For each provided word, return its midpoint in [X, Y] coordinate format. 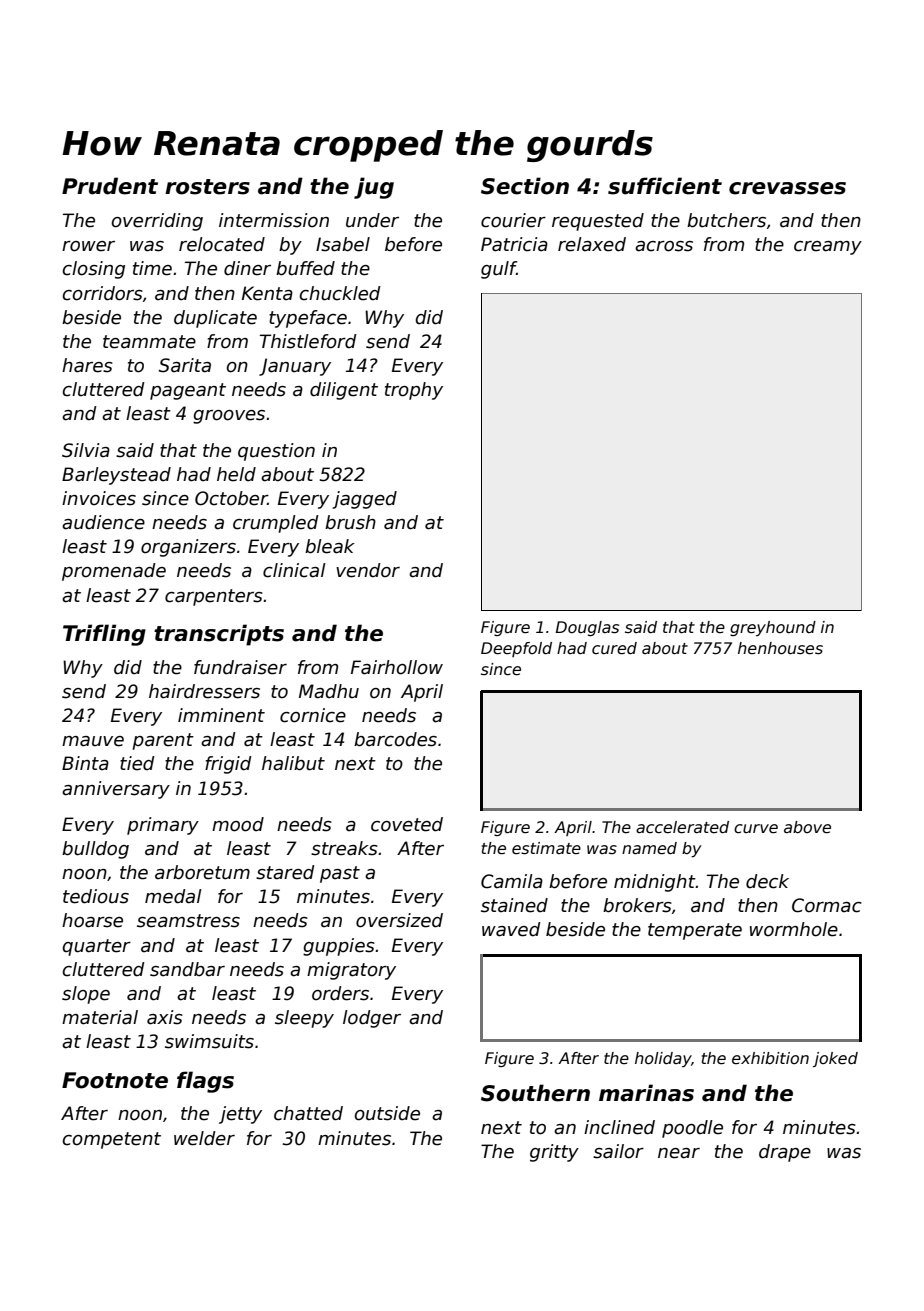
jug [374, 188]
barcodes [395, 739]
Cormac [827, 905]
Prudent [110, 186]
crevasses [787, 188]
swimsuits [209, 1041]
